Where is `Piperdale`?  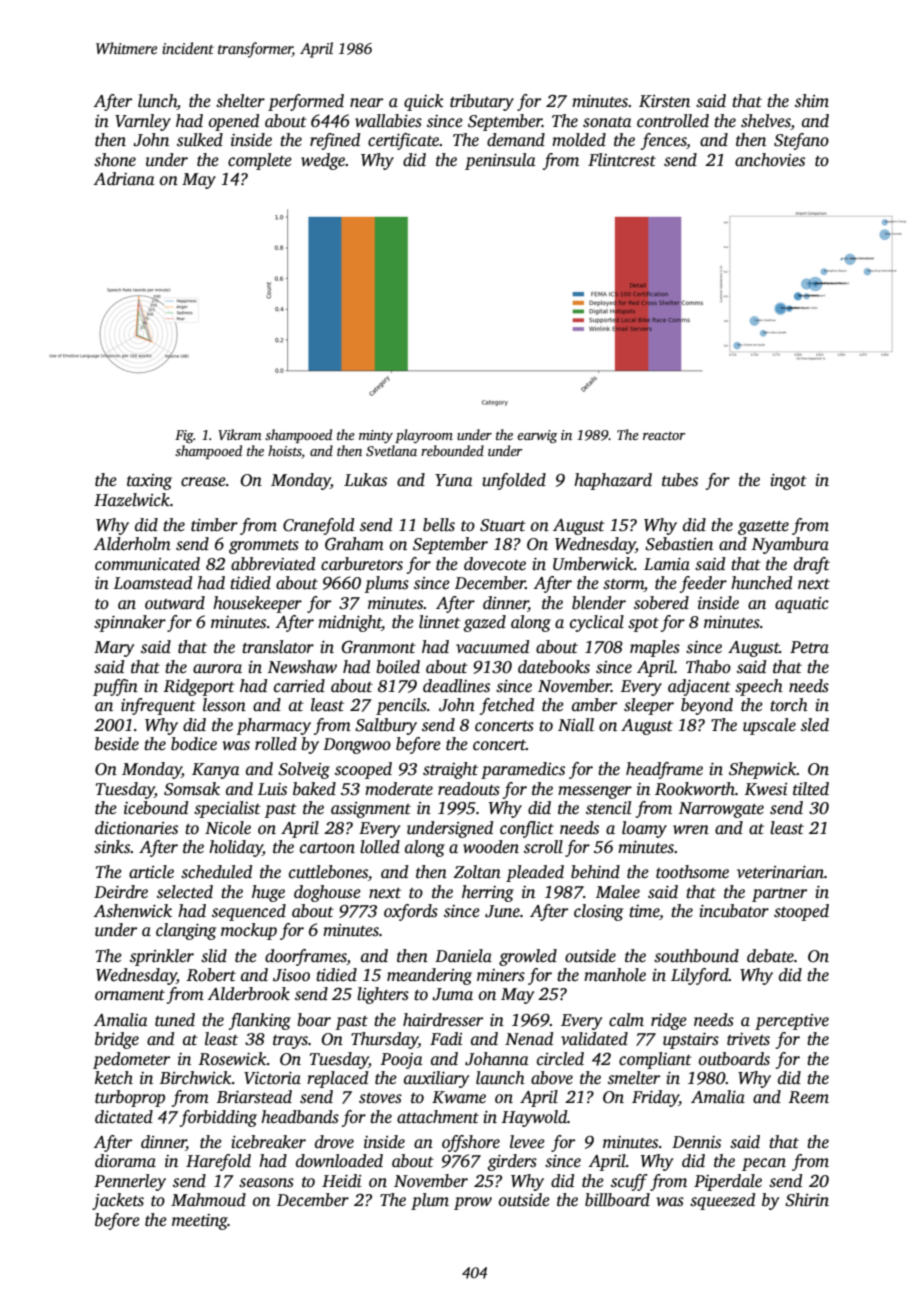 Piperdale is located at coordinates (728, 1182).
